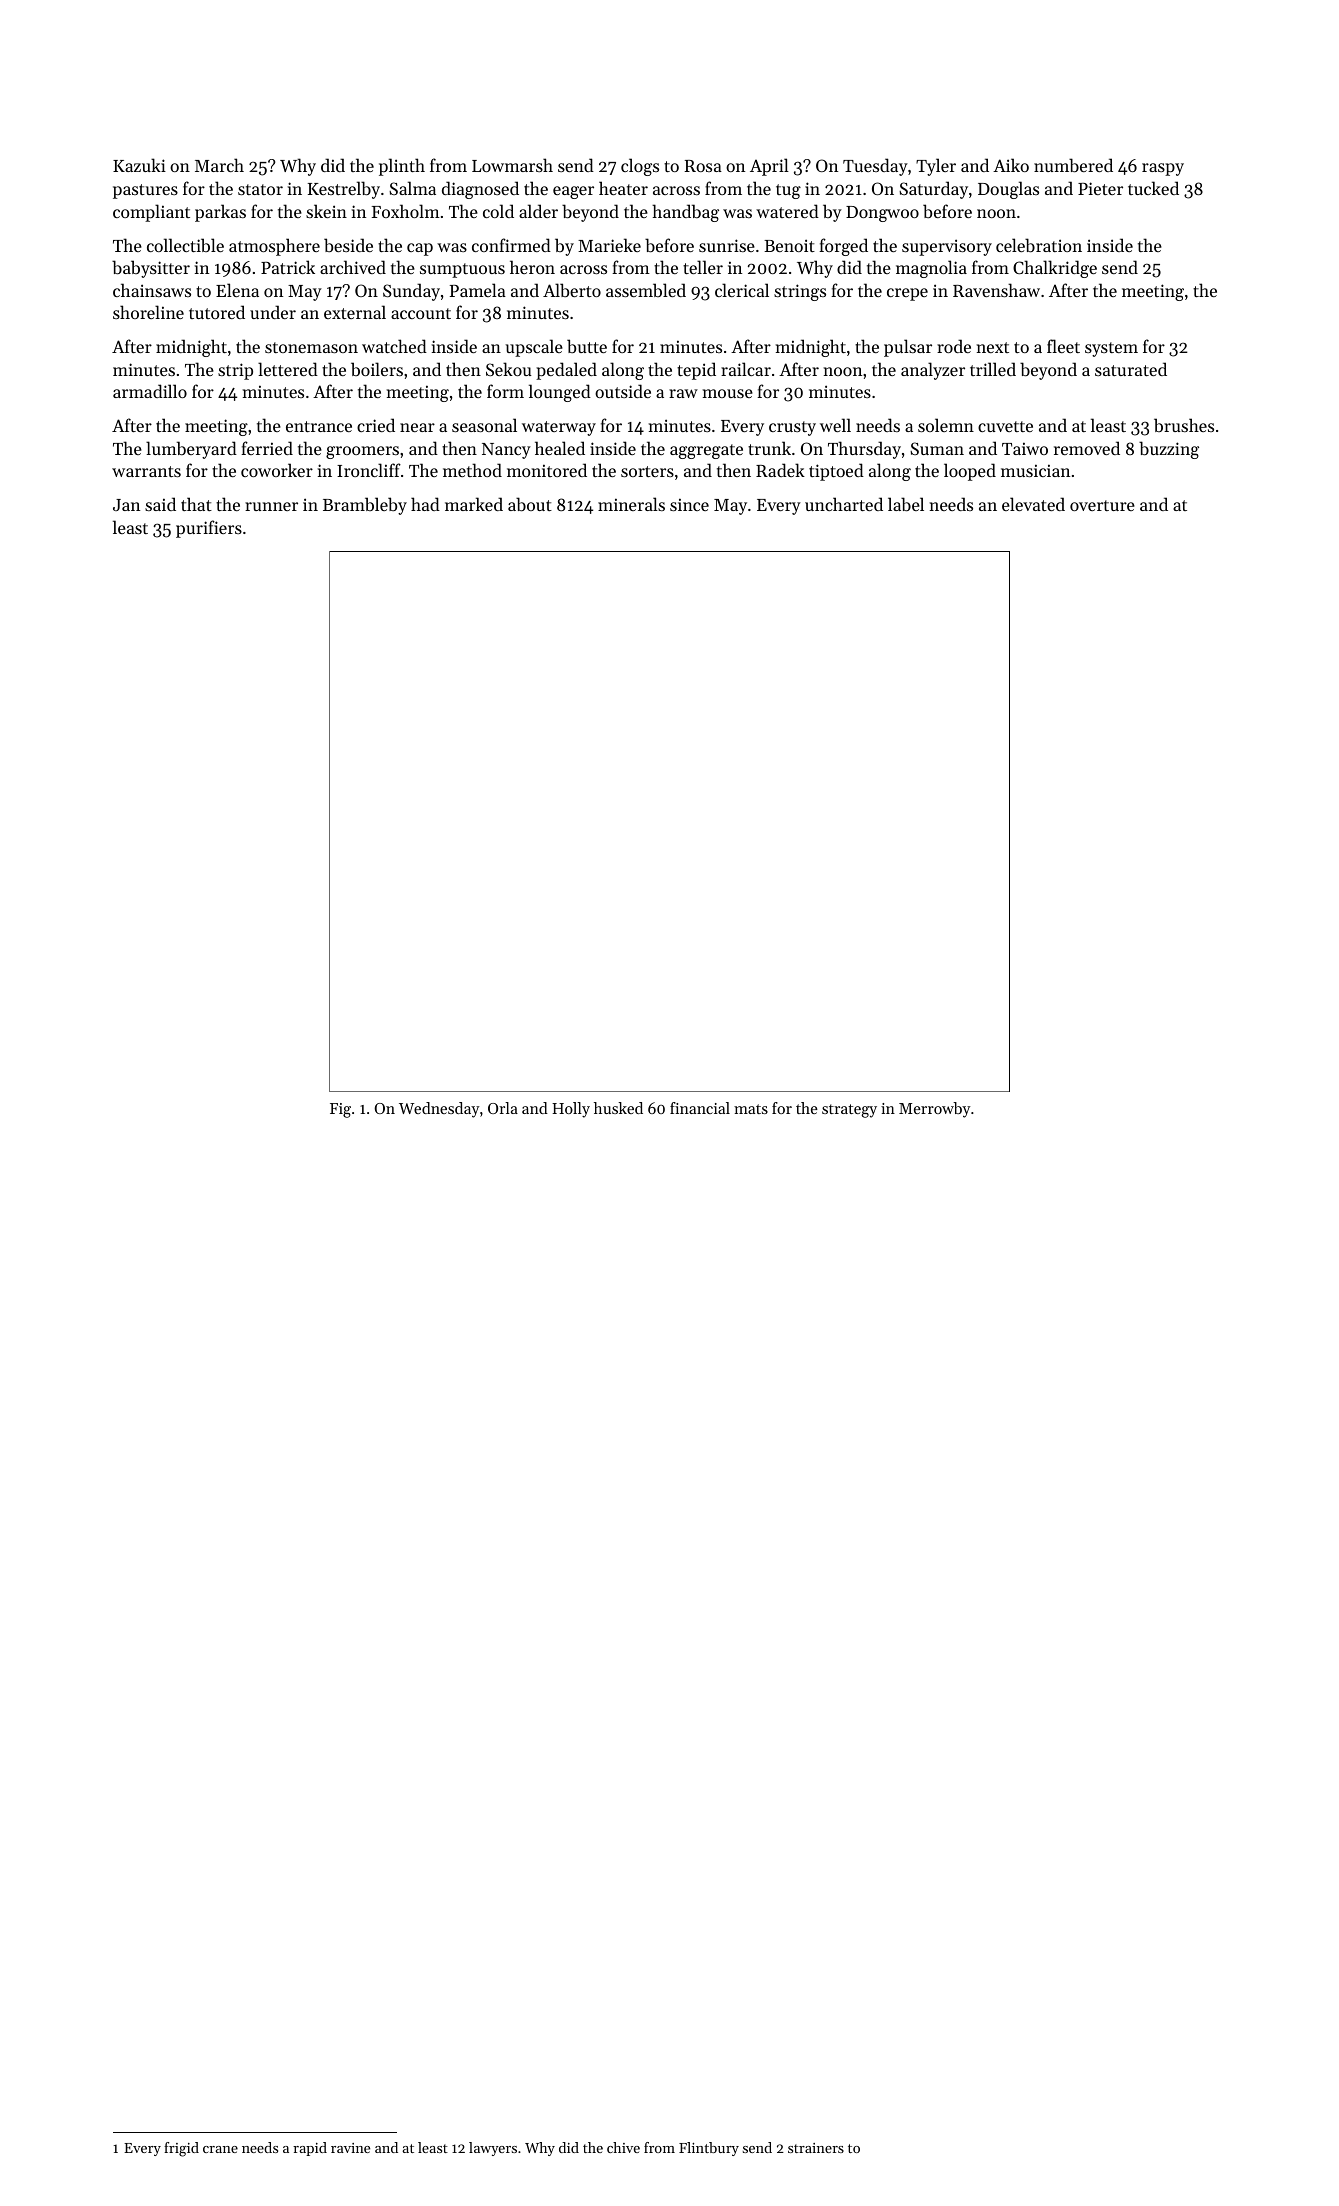 The width and height of the image is (1339, 2206). What do you see at coordinates (849, 1111) in the image?
I see `strategy` at bounding box center [849, 1111].
